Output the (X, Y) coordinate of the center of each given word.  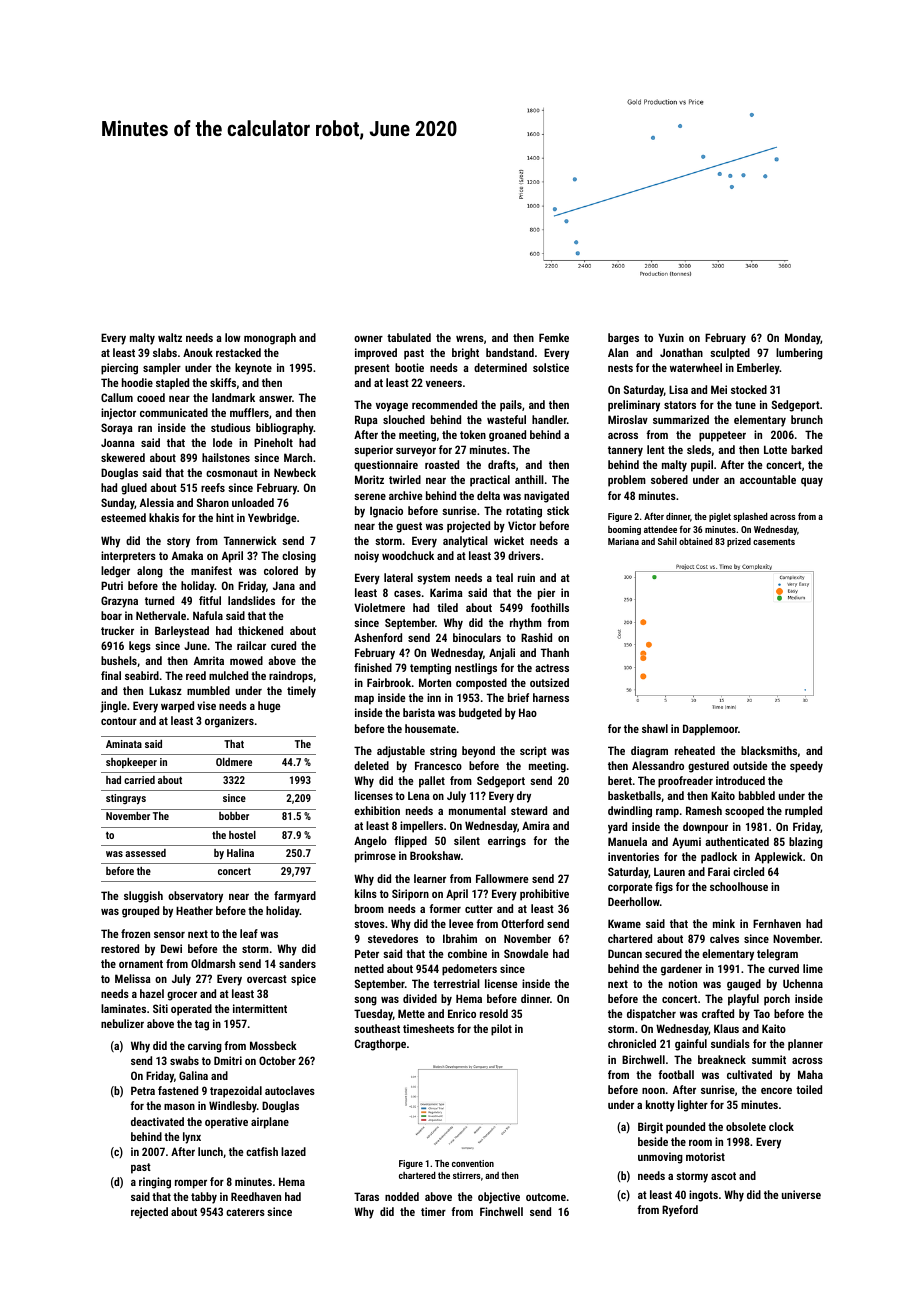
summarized (681, 419)
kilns (366, 893)
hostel (242, 835)
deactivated (157, 1121)
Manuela (627, 841)
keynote (253, 369)
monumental (477, 810)
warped (177, 707)
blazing (806, 843)
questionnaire (386, 466)
